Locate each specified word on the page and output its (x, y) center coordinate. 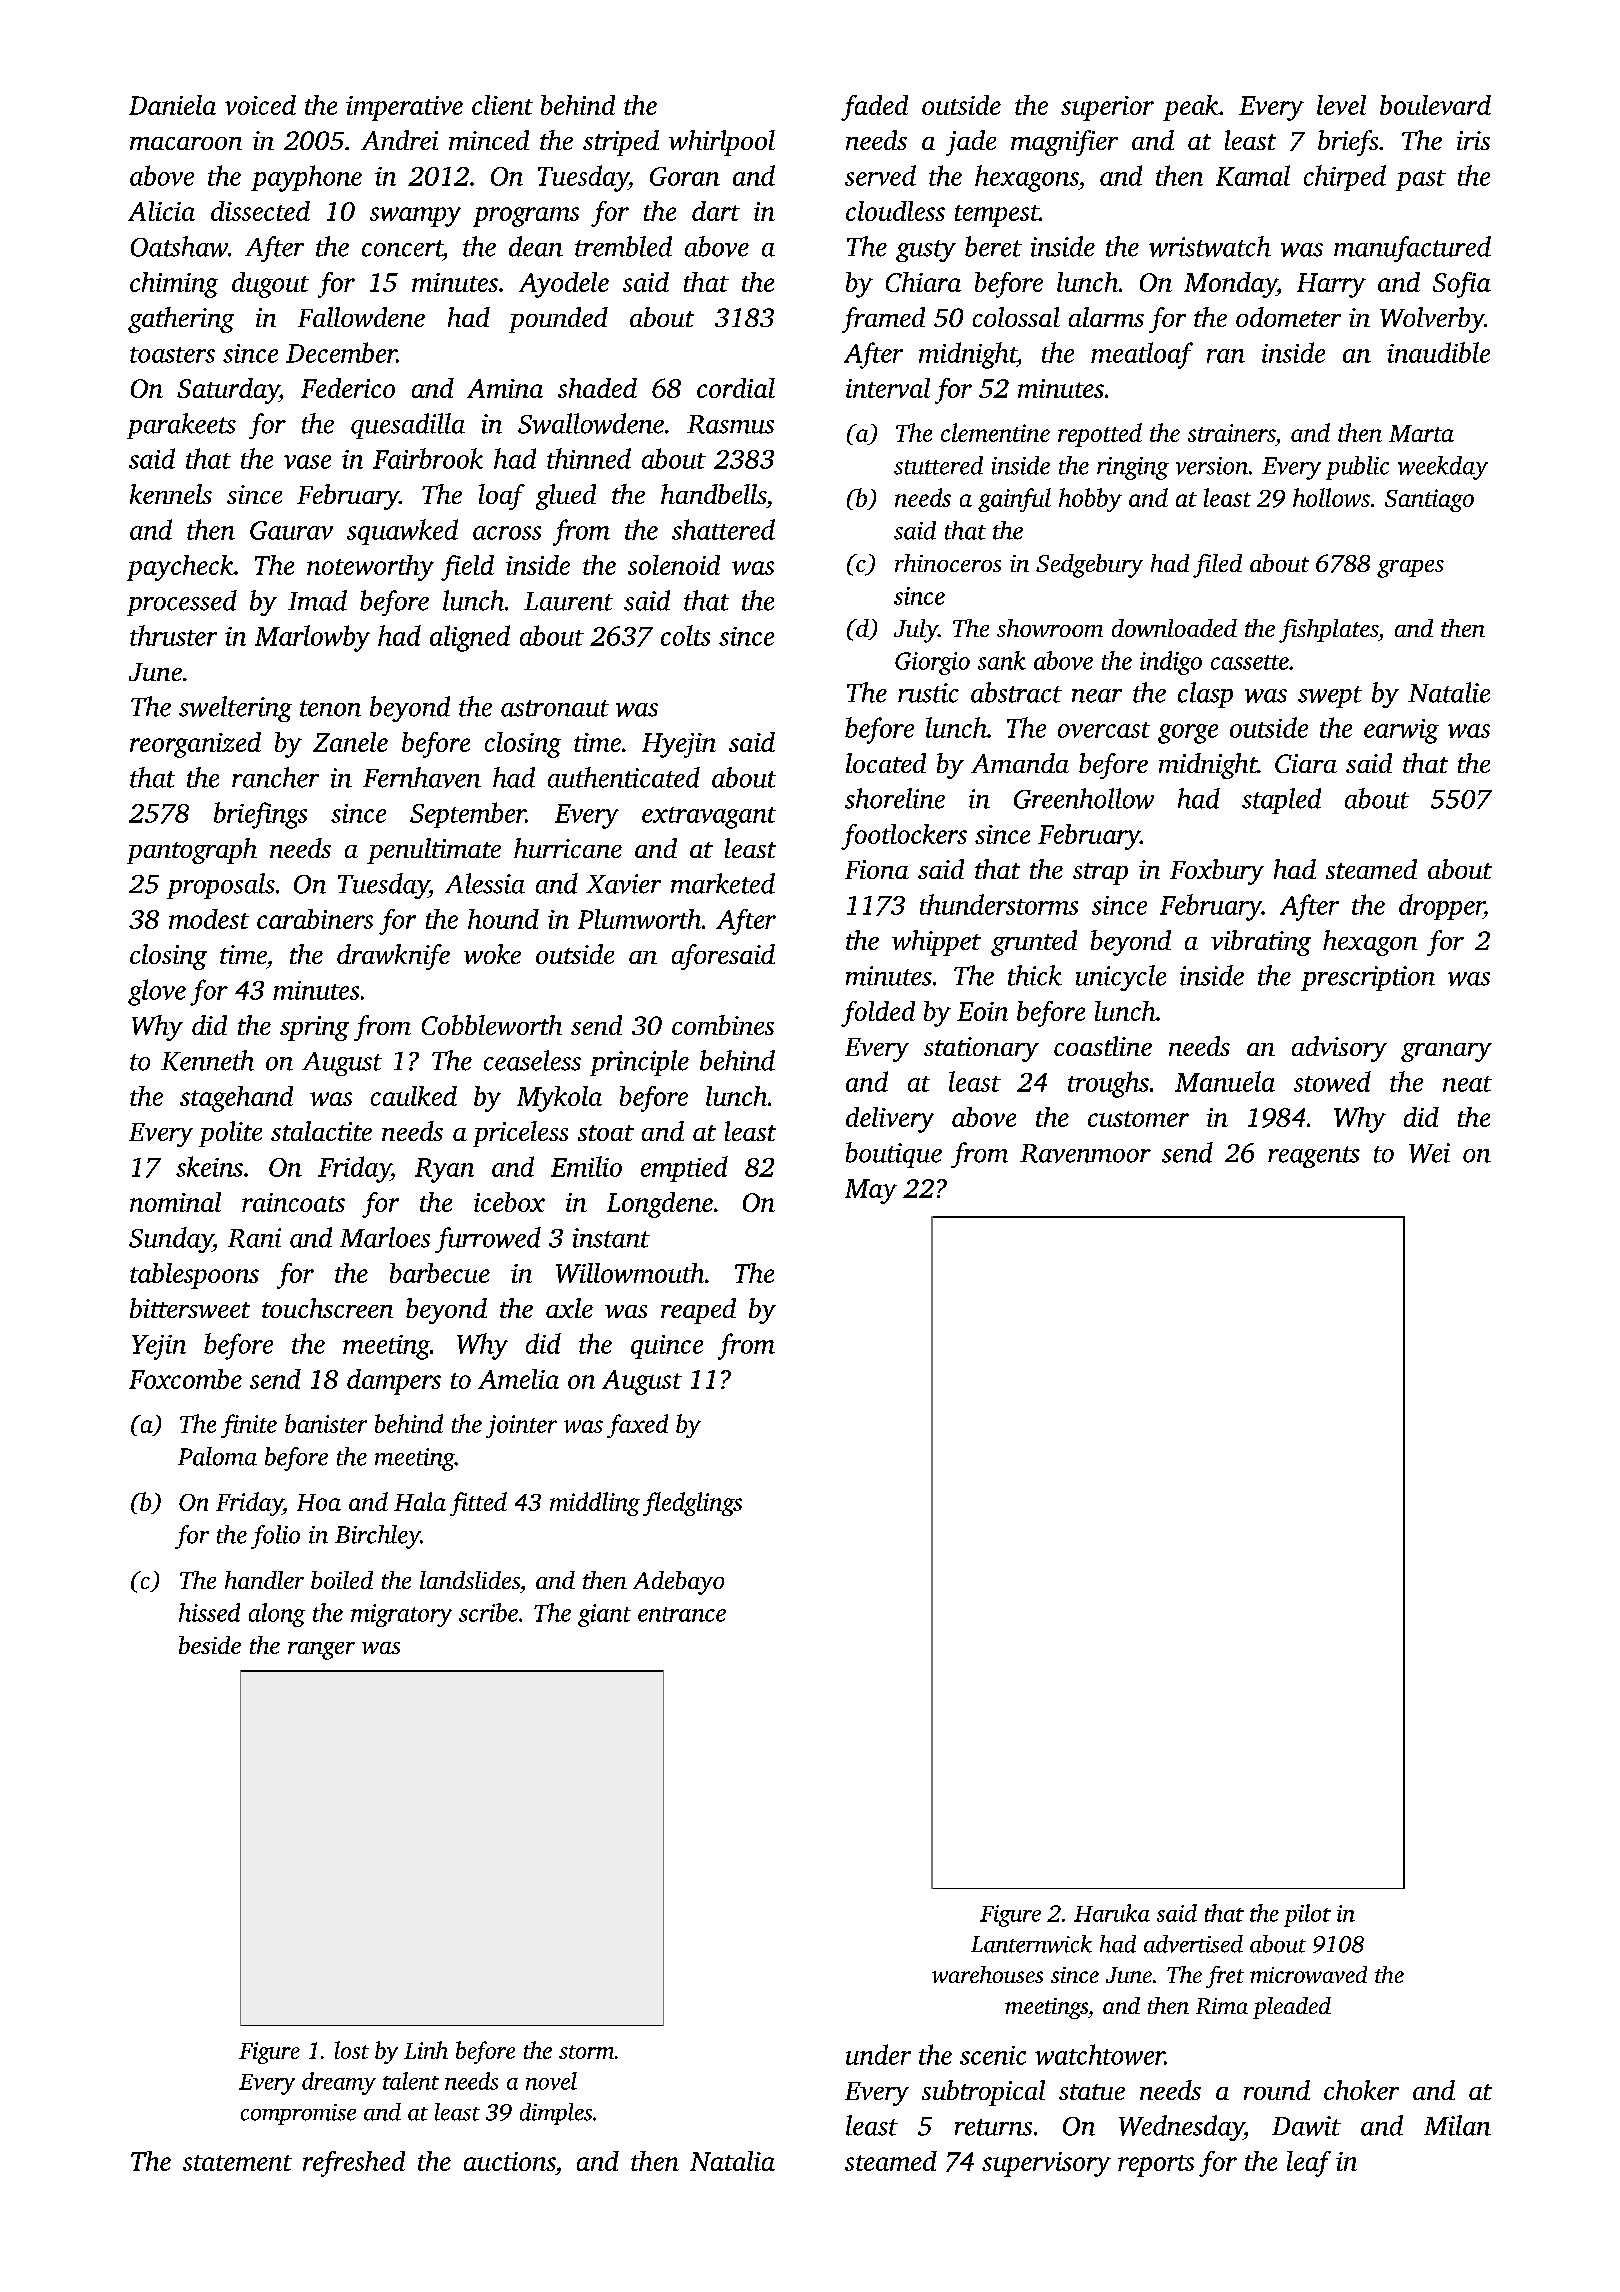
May (871, 1191)
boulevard (1435, 105)
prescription (1368, 978)
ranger (321, 1651)
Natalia (732, 2161)
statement (237, 2163)
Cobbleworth (492, 1025)
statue (1092, 2092)
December (341, 352)
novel (551, 2081)
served (880, 175)
